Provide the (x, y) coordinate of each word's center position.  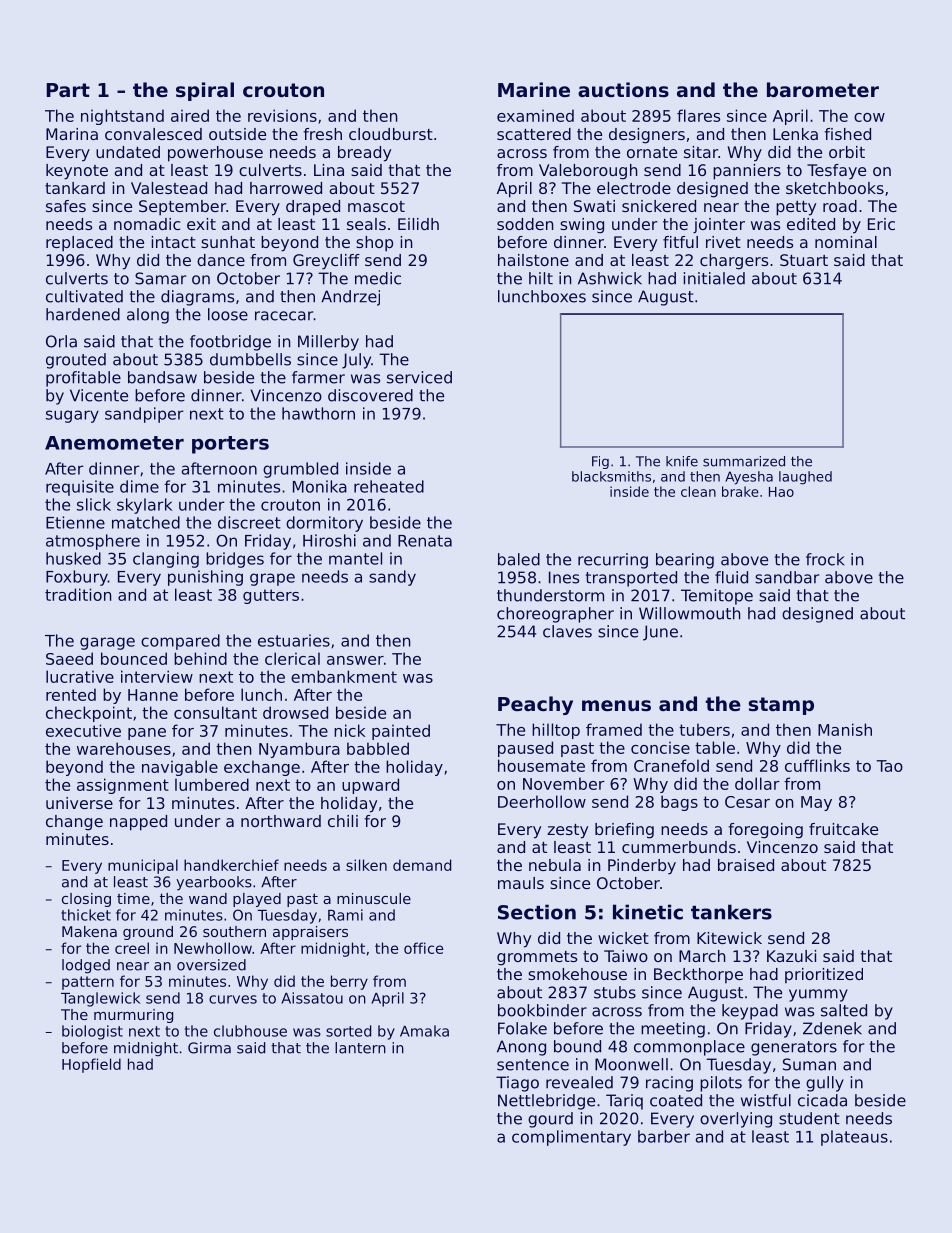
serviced (419, 377)
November (564, 783)
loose (228, 314)
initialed (714, 278)
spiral (205, 91)
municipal (143, 866)
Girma (209, 1048)
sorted (348, 1031)
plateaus (854, 1138)
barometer (823, 89)
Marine (534, 89)
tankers (731, 912)
